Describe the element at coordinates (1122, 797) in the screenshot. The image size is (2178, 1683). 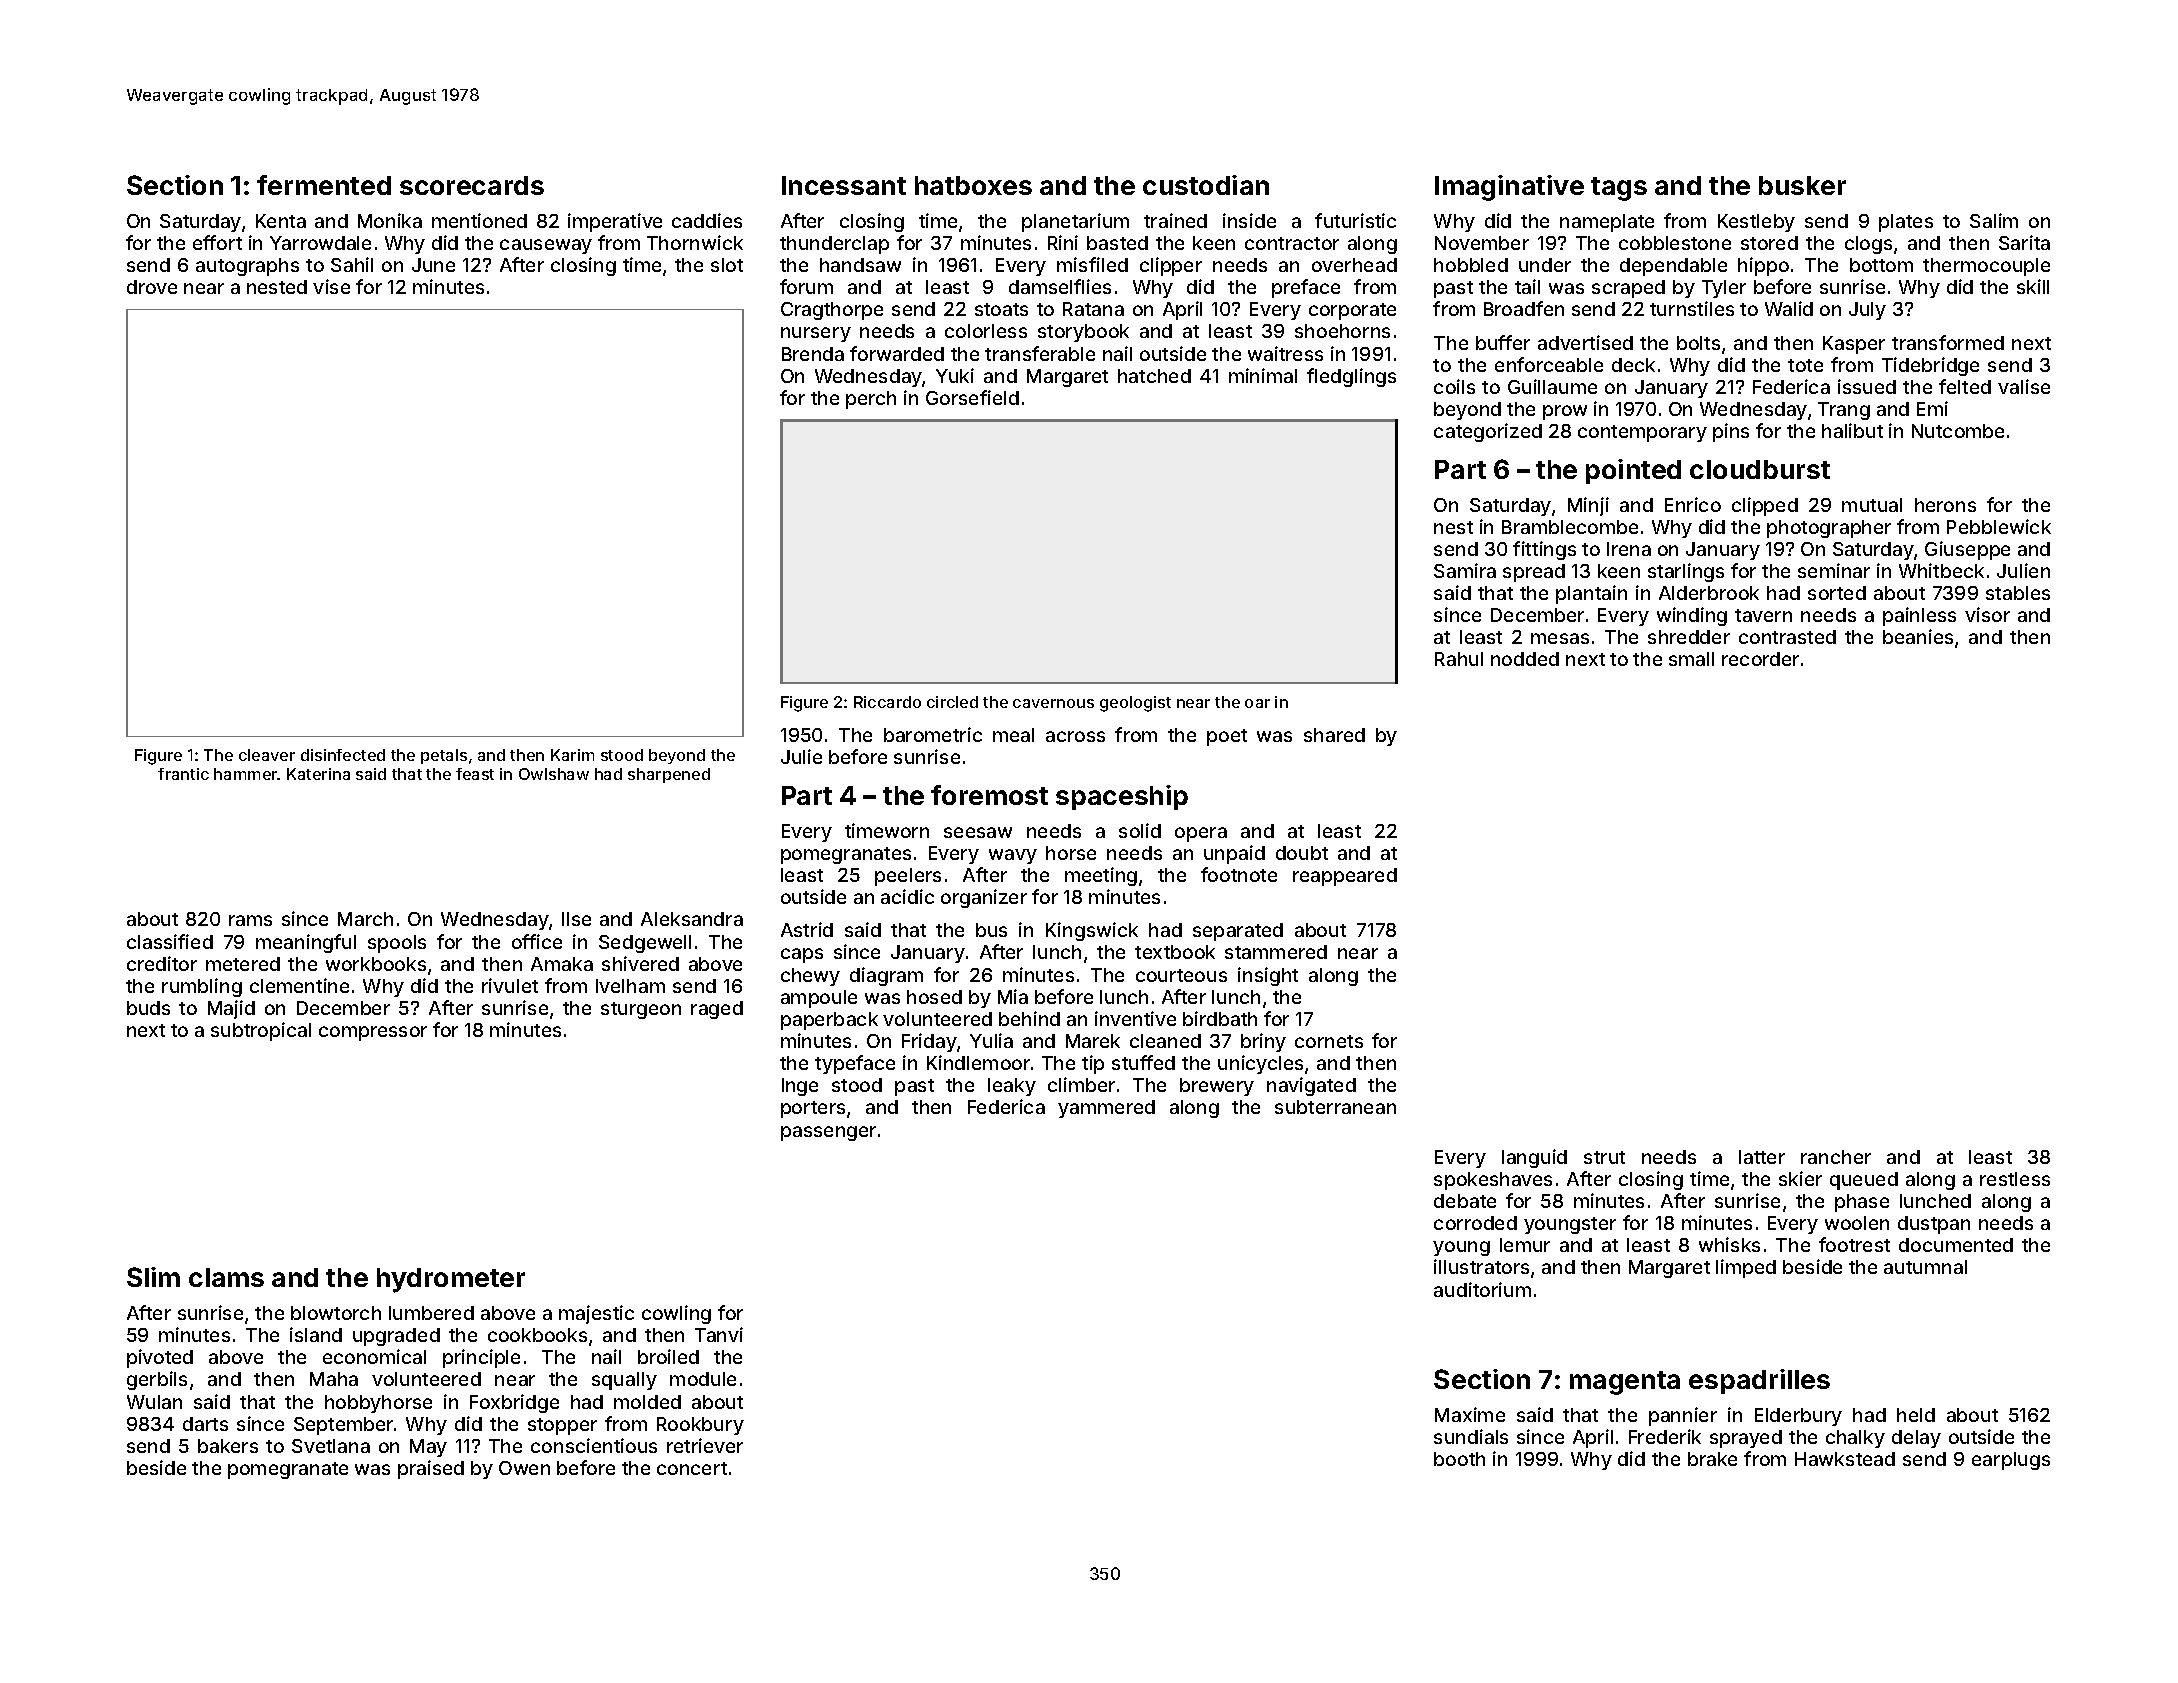
I see `spaceship` at that location.
